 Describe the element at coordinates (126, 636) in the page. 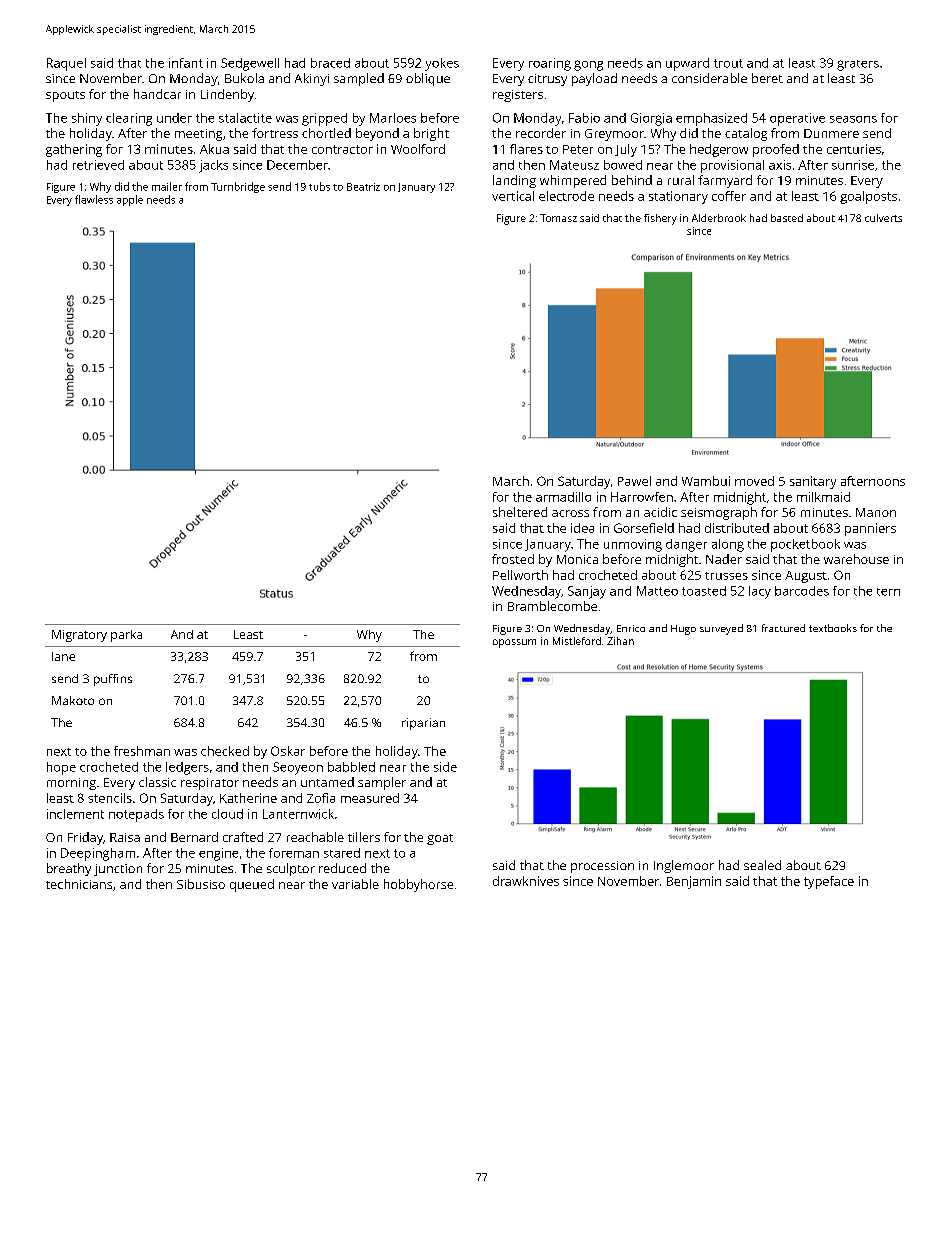

I see `parka` at that location.
